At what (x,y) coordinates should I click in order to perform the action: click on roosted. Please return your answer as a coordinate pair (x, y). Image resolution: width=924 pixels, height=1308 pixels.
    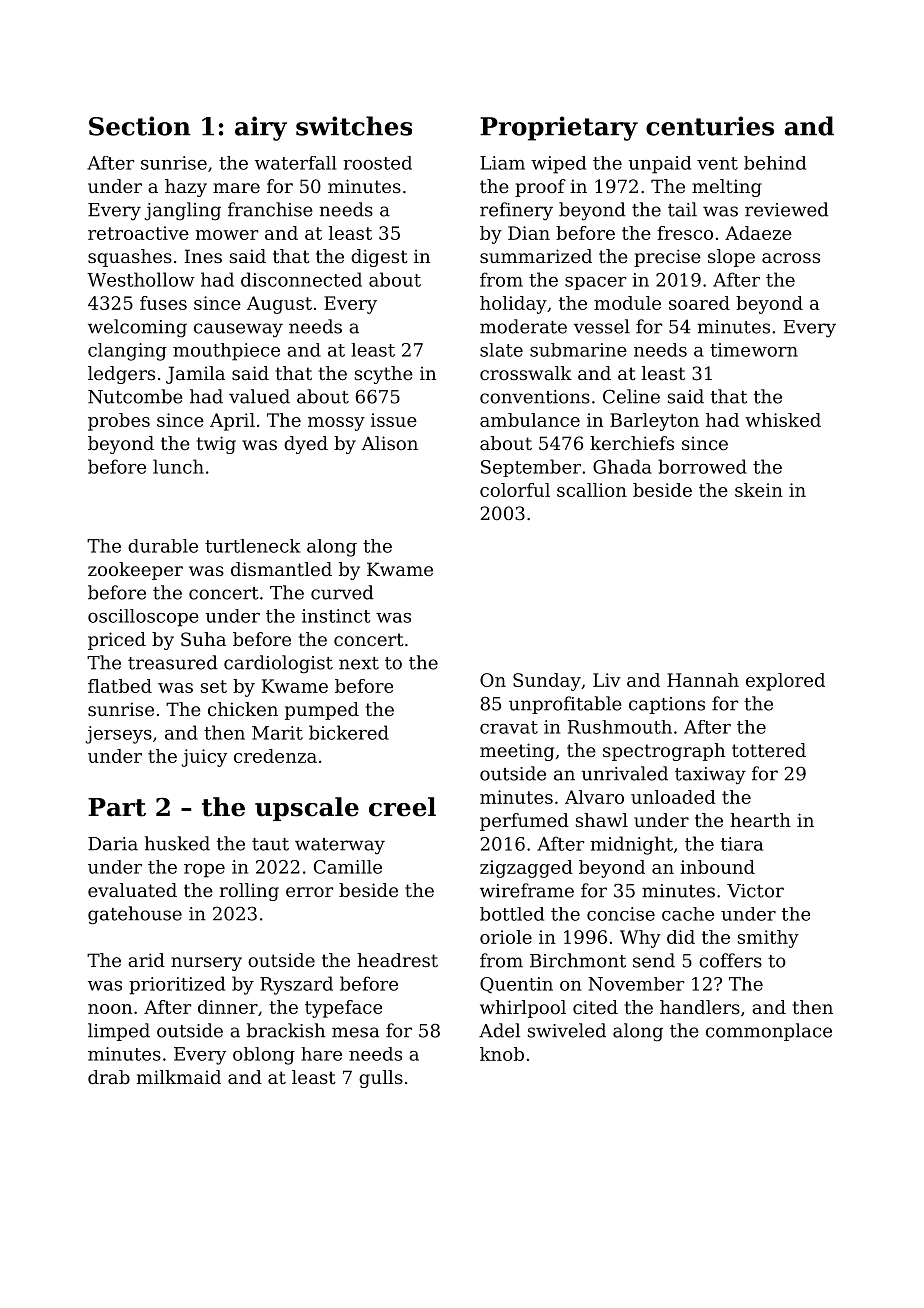
    Looking at the image, I should click on (377, 163).
